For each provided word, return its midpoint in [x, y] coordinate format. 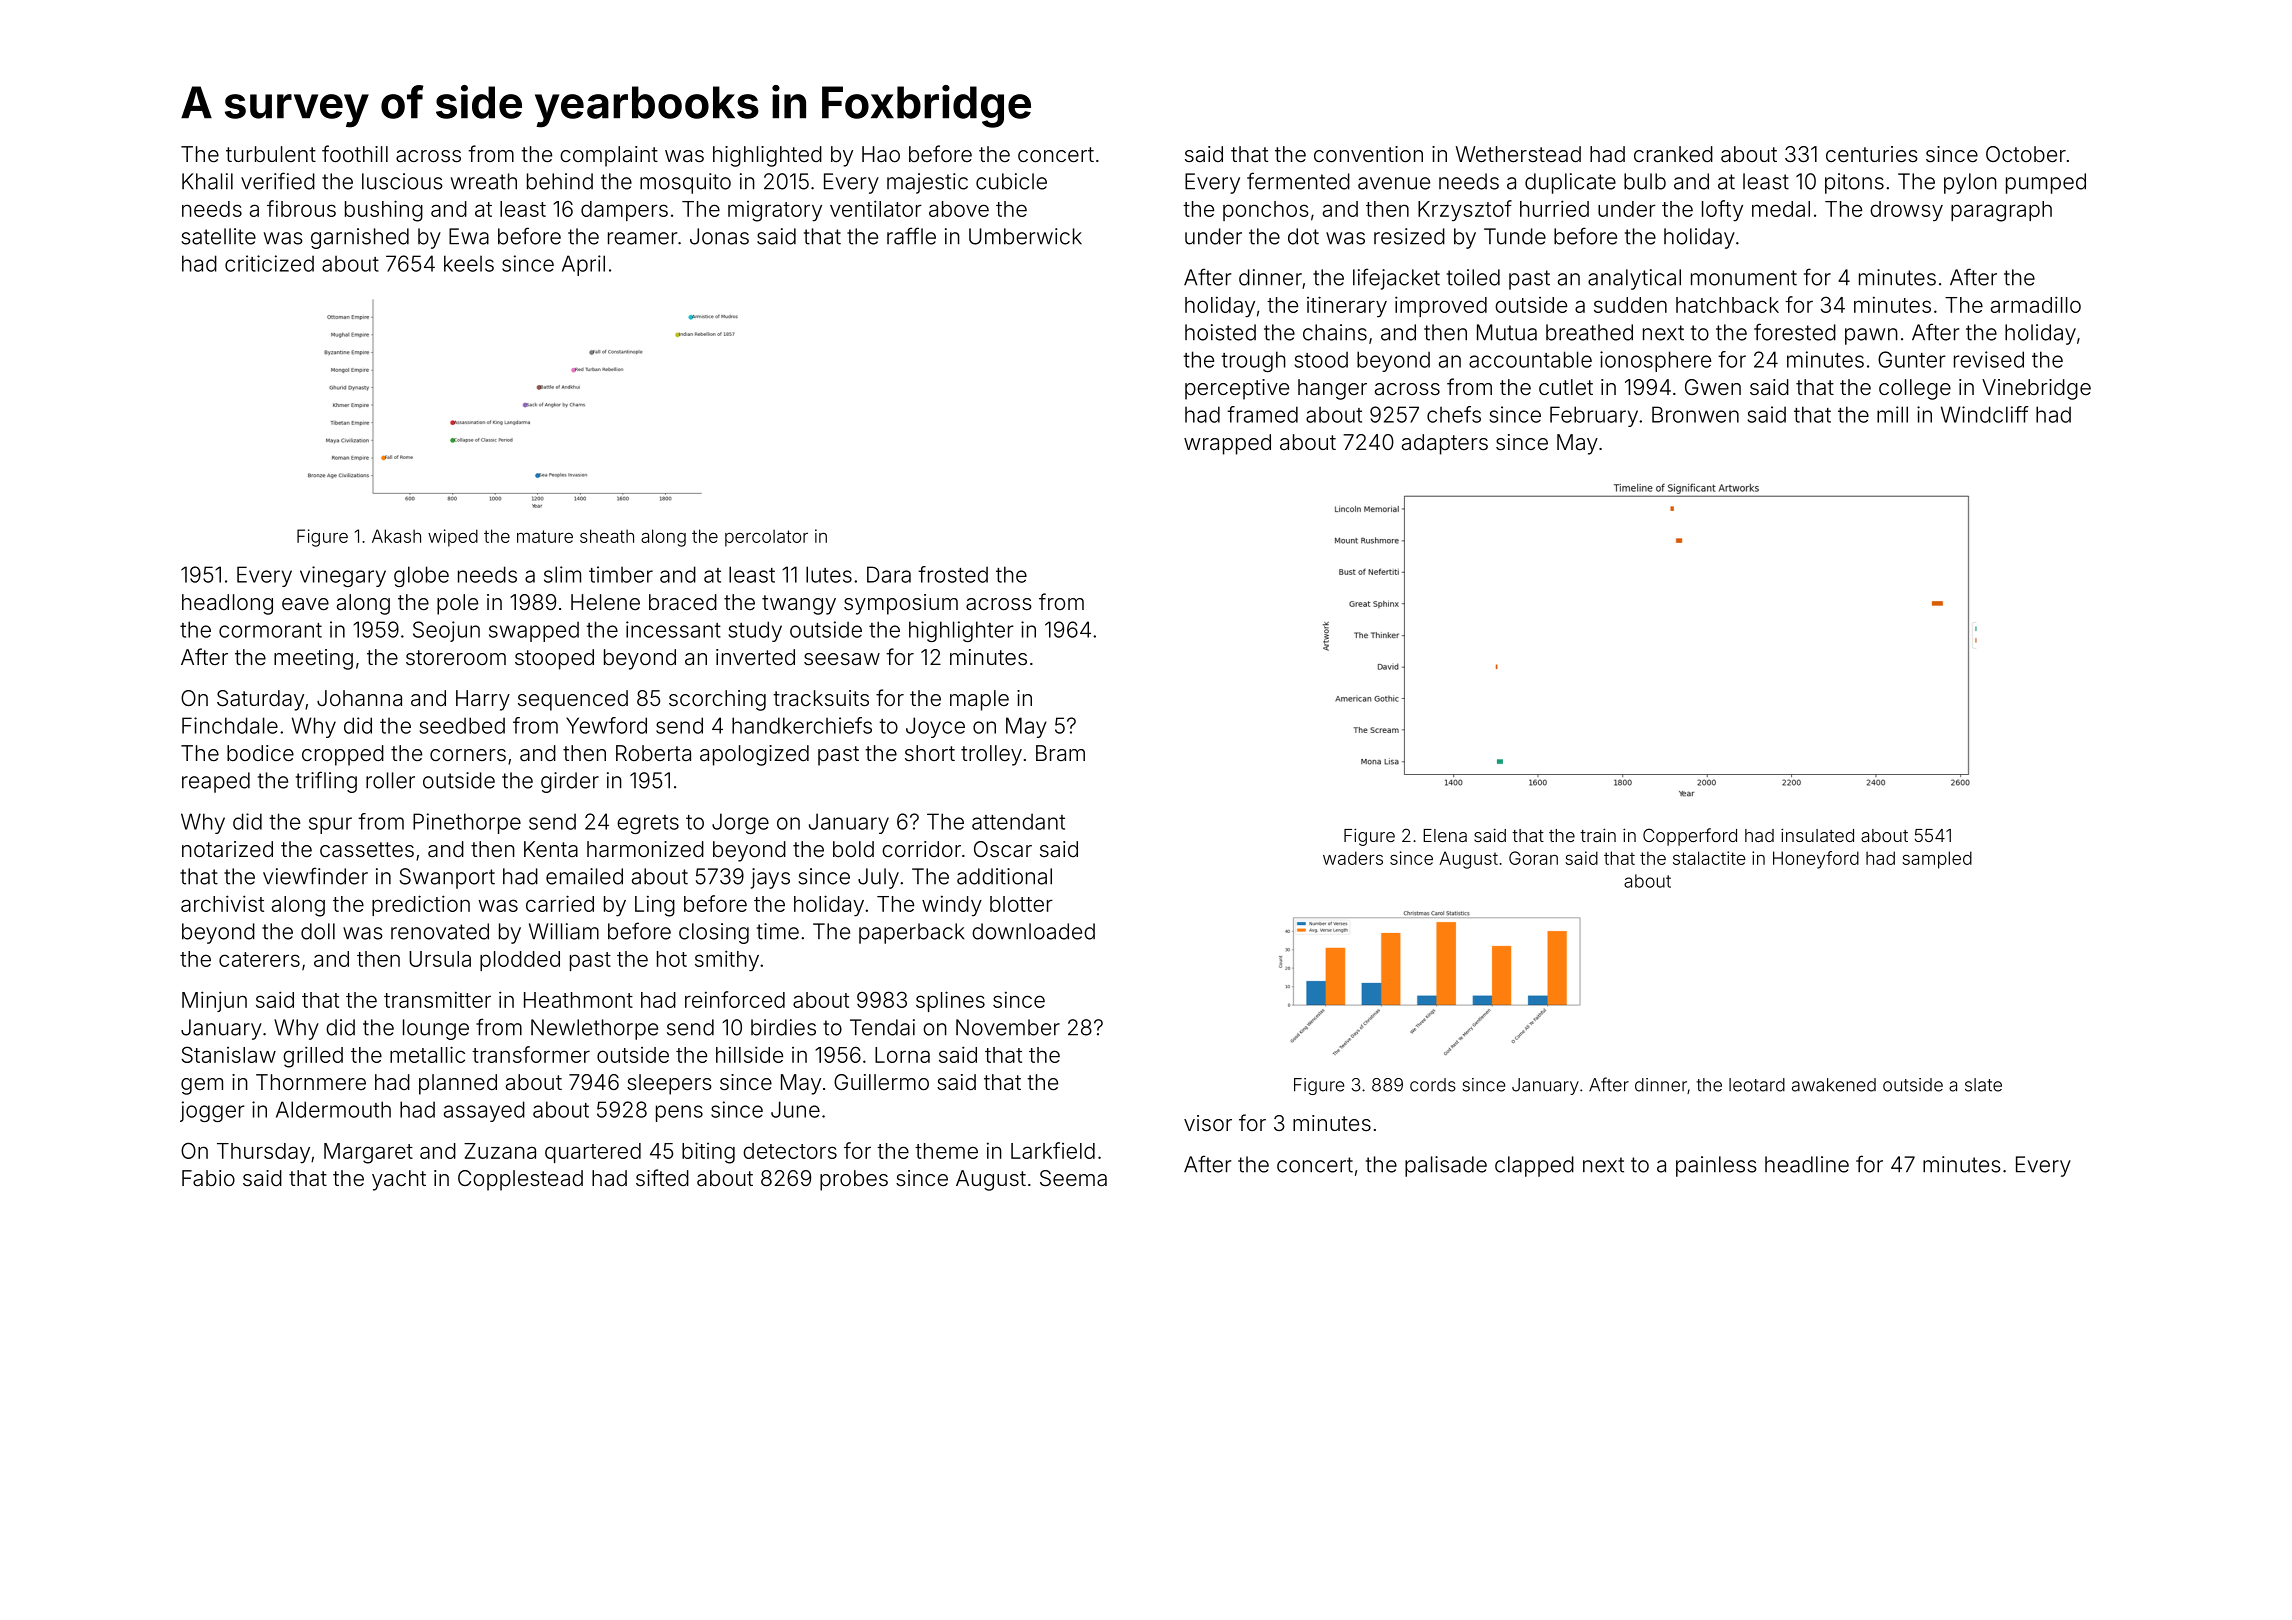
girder [570, 782]
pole [457, 604]
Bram [1060, 753]
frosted [953, 574]
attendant [1018, 821]
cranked [1673, 154]
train [1598, 835]
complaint [609, 156]
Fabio [208, 1178]
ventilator [876, 208]
